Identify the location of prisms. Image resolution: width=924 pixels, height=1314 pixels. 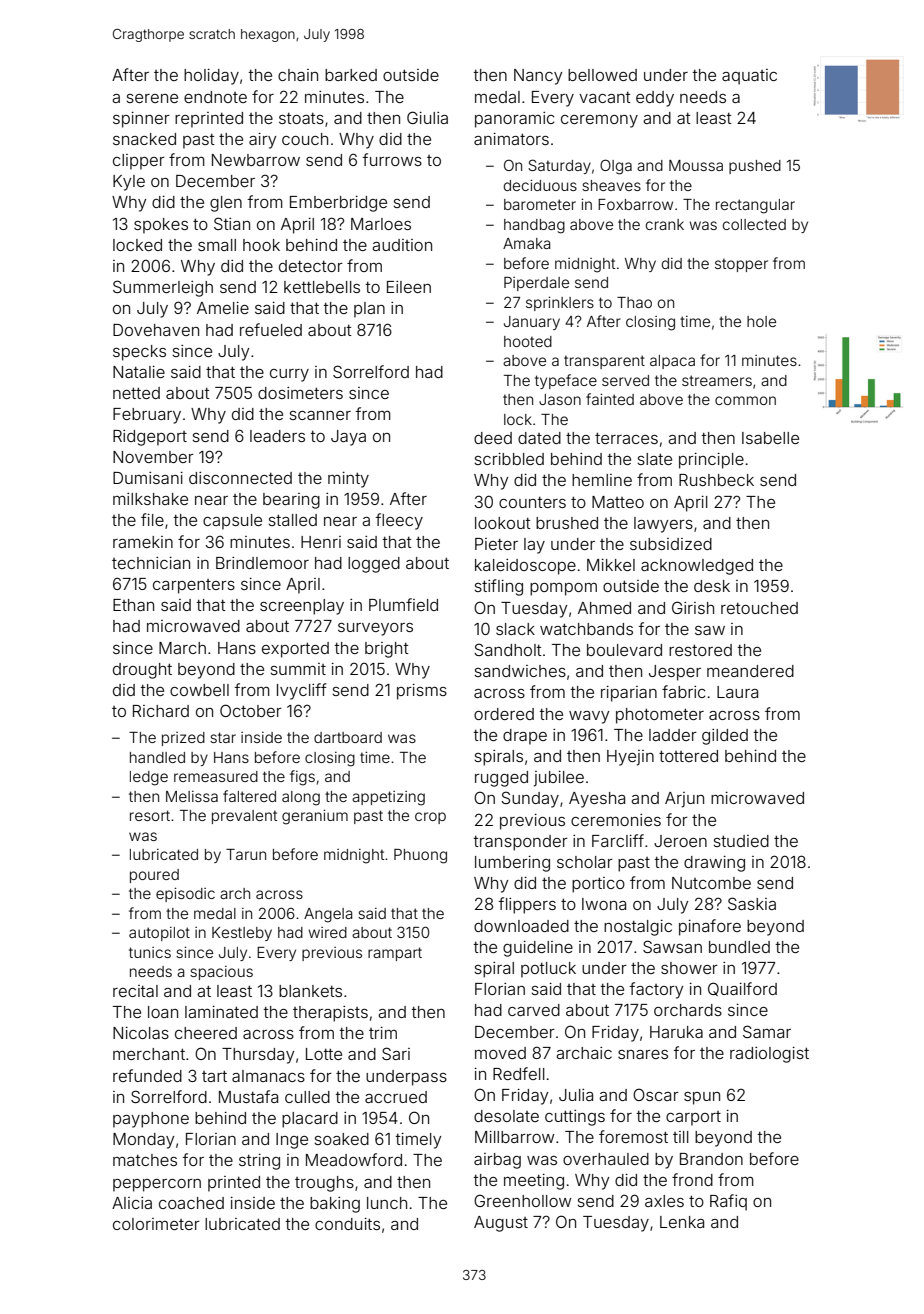
(422, 692).
